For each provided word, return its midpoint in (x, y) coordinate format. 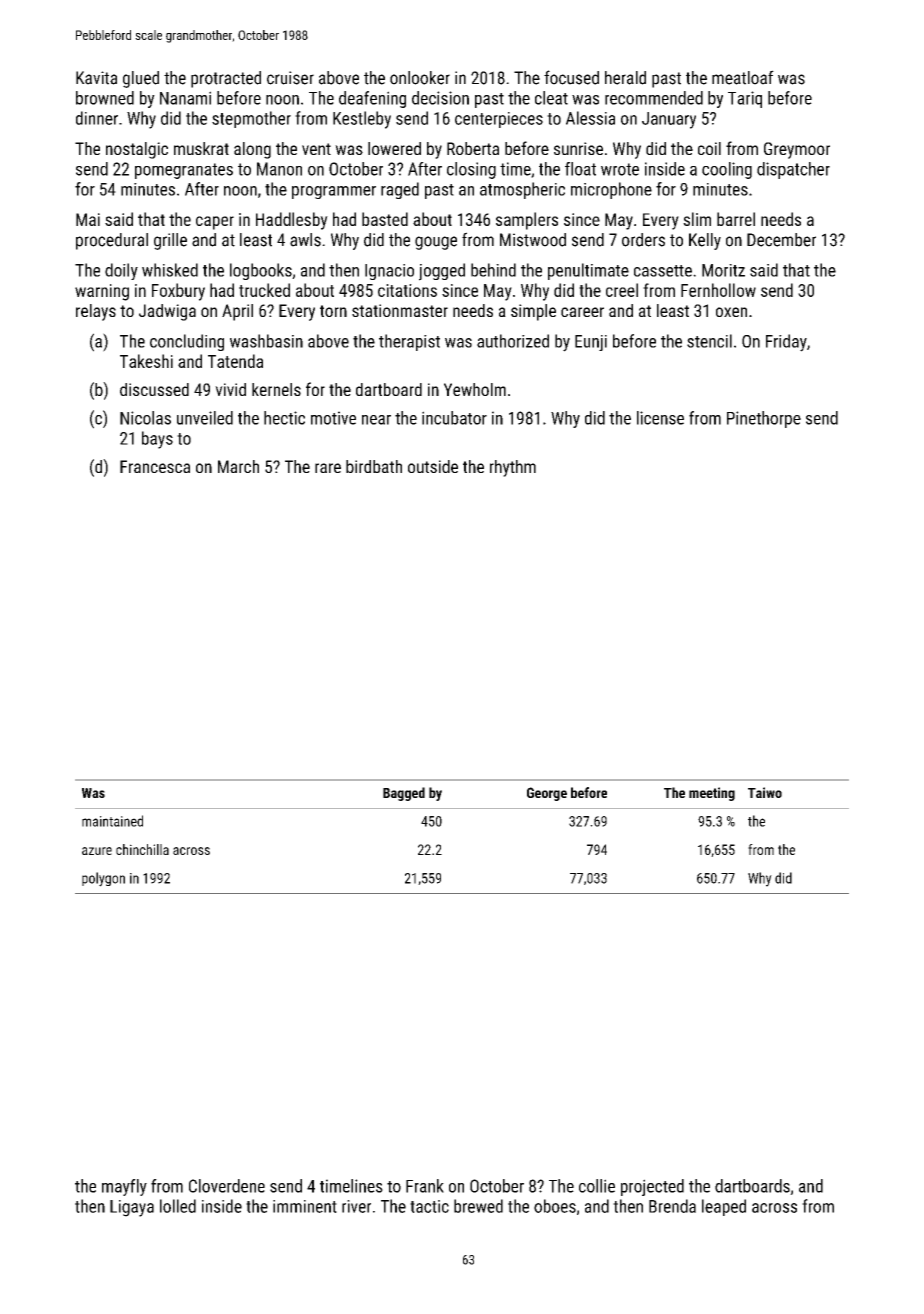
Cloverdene (227, 1186)
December (781, 240)
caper (215, 223)
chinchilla (142, 849)
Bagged (404, 794)
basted (385, 219)
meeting (712, 794)
